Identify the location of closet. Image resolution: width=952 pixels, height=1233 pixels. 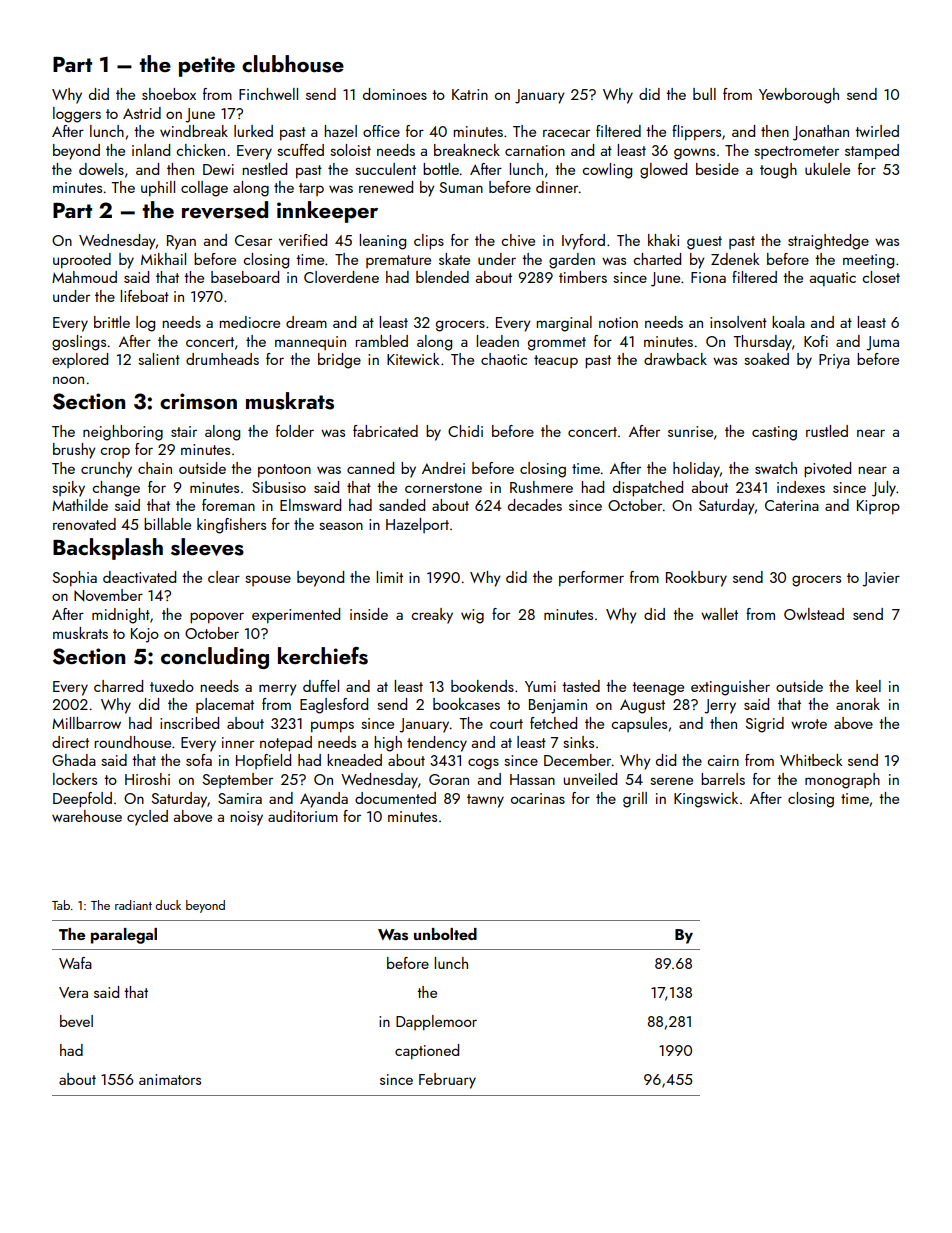
(881, 277).
